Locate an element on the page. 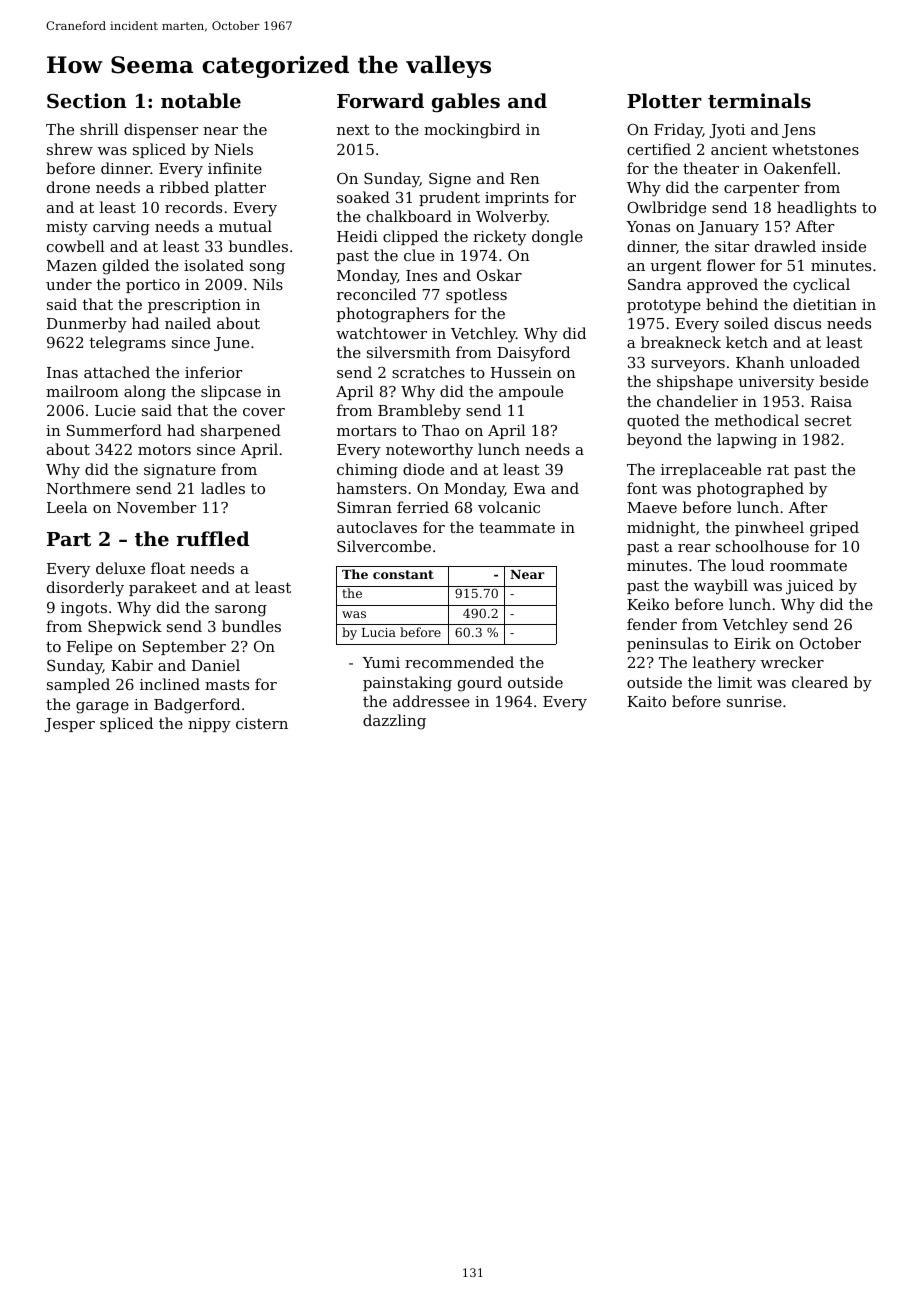  Daniel is located at coordinates (216, 665).
